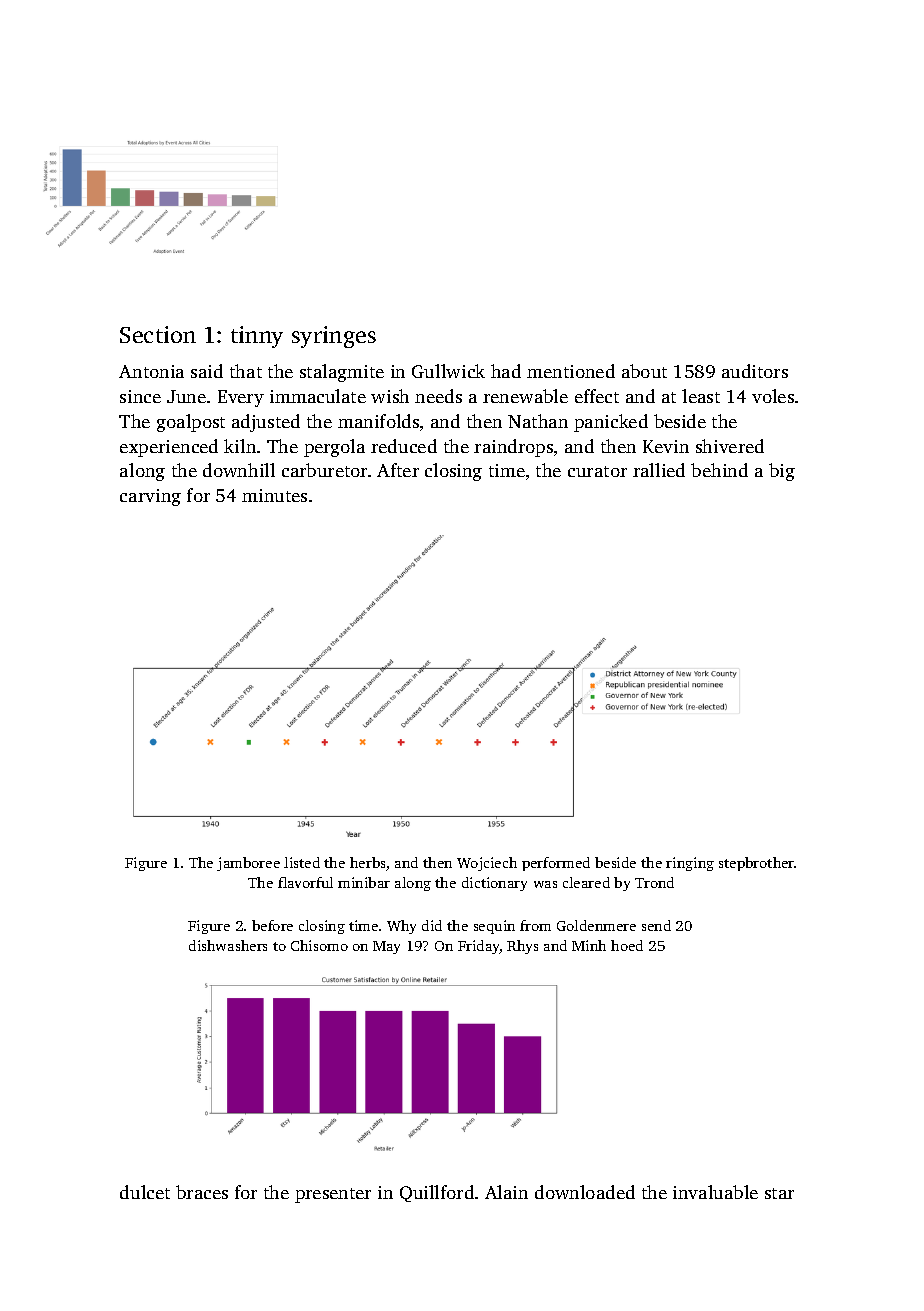 Image resolution: width=924 pixels, height=1311 pixels. I want to click on minutes, so click(274, 495).
